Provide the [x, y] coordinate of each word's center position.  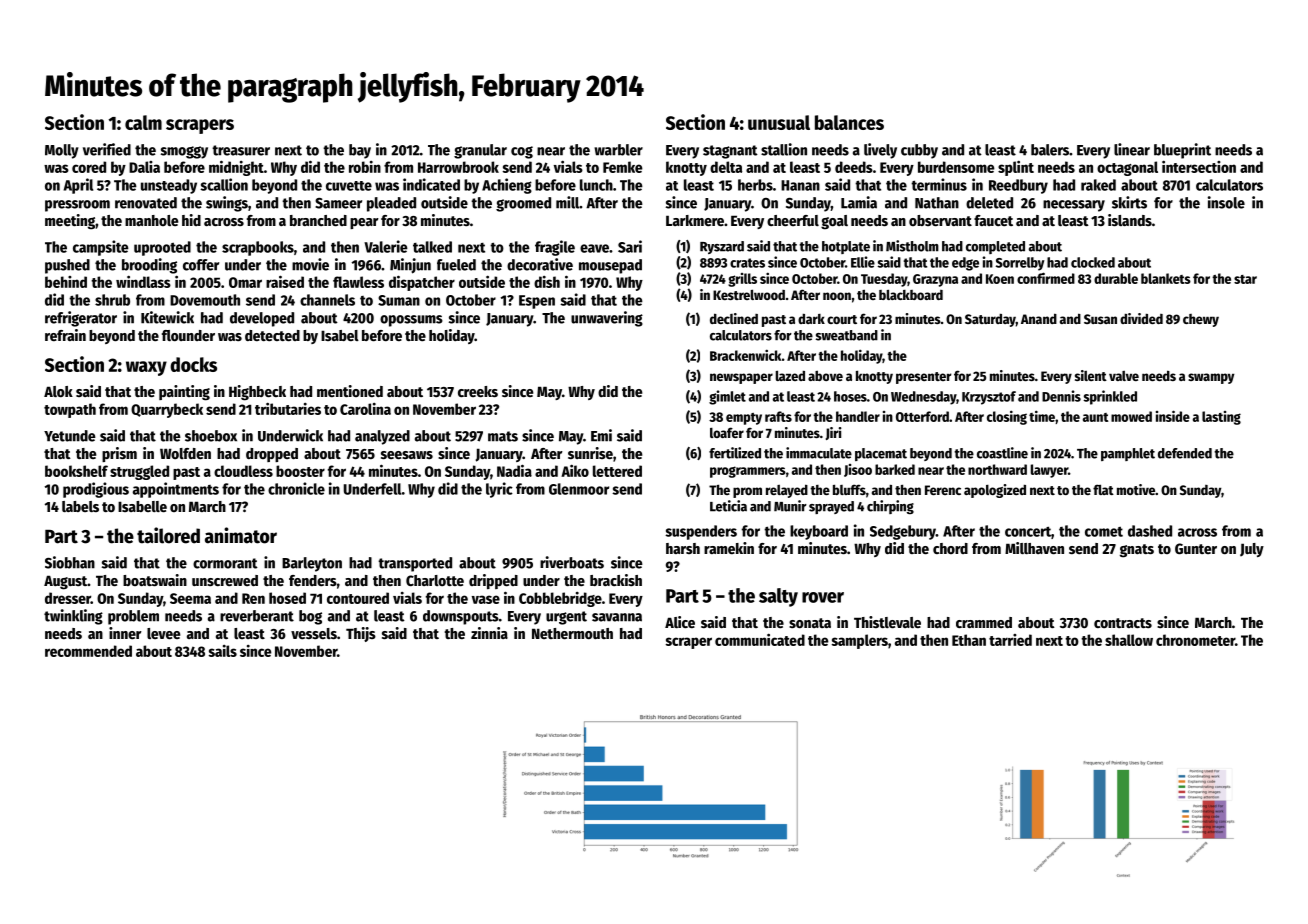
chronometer [1195, 640]
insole [1226, 202]
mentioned [350, 391]
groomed [523, 204]
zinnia [489, 633]
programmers [748, 472]
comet [1104, 531]
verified [107, 149]
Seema [190, 598]
